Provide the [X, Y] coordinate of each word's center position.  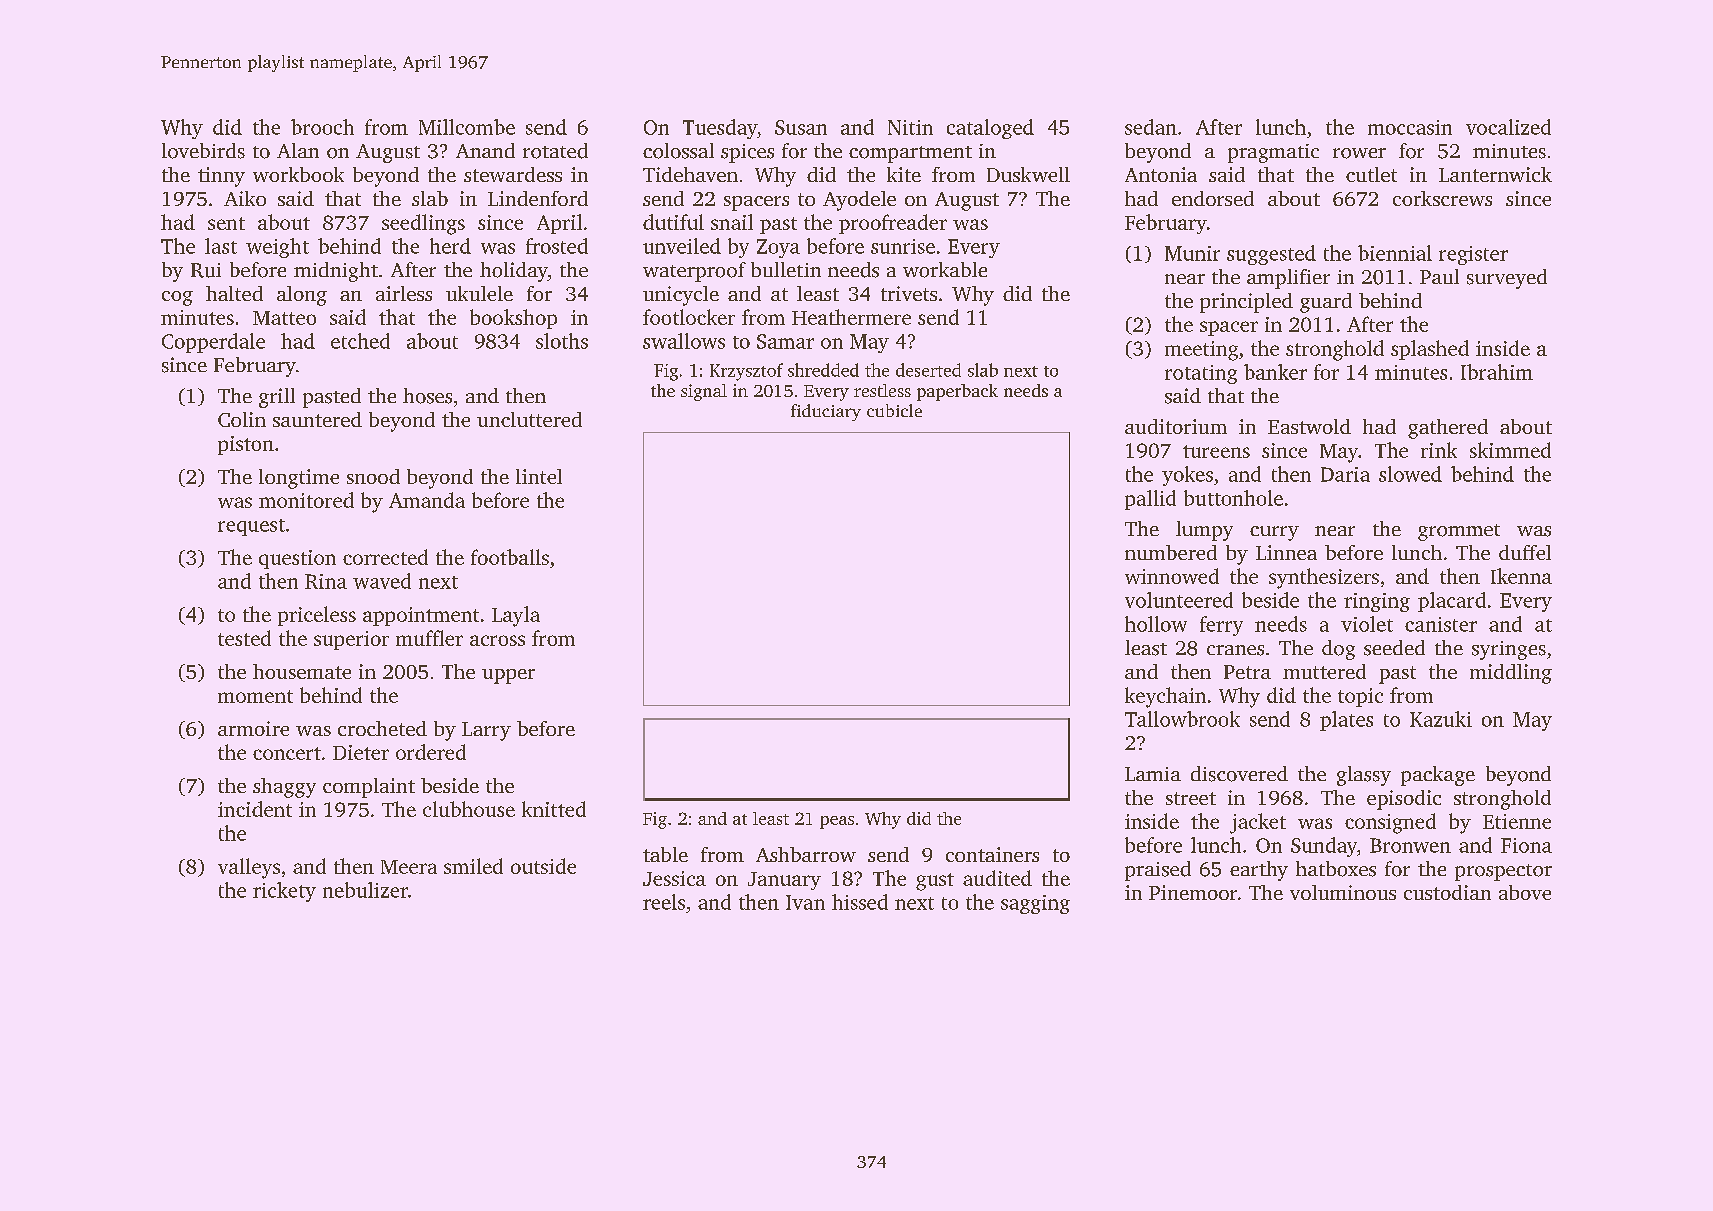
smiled [473, 866]
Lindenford [538, 198]
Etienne [1517, 821]
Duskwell [1028, 174]
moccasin [1410, 127]
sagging [1035, 904]
